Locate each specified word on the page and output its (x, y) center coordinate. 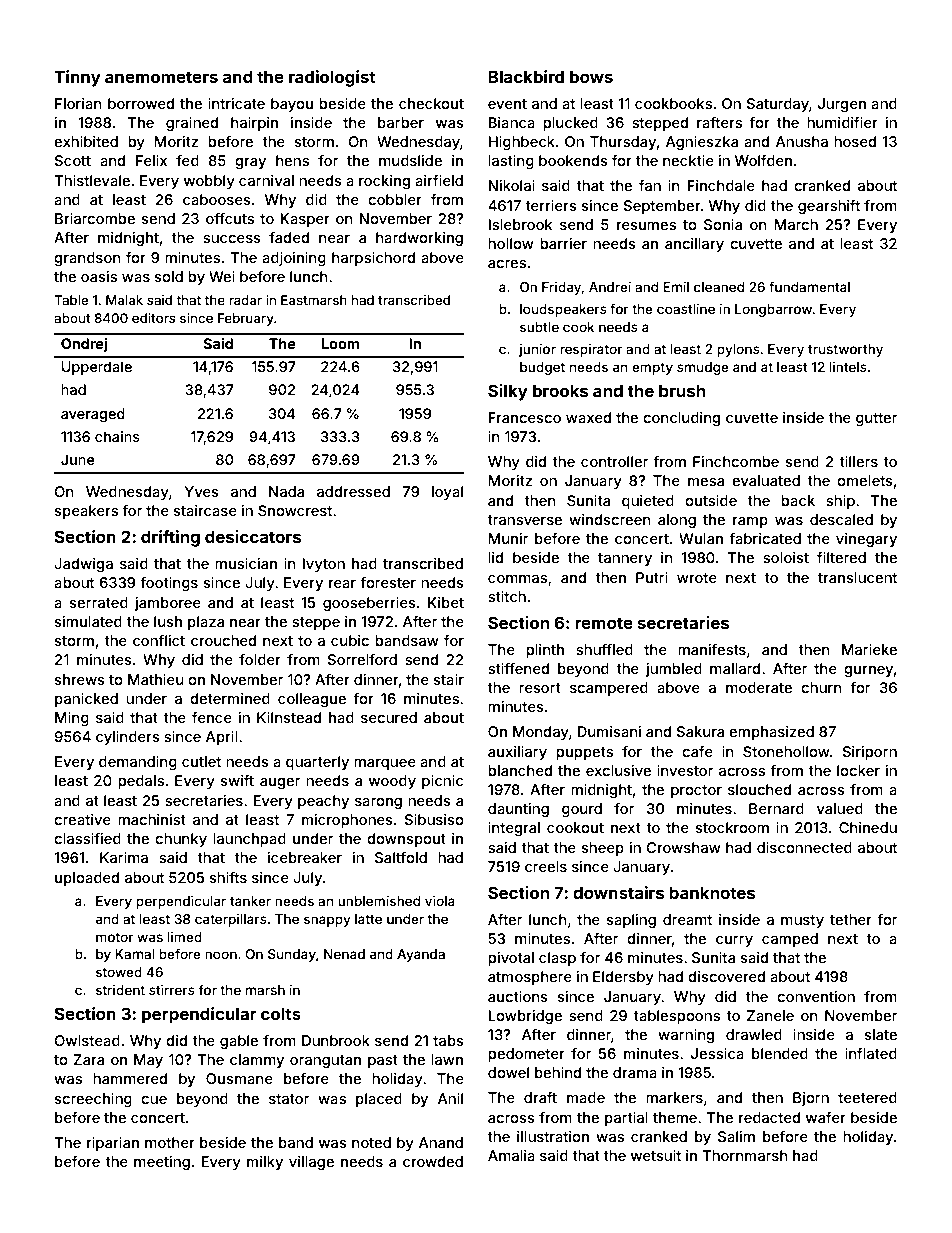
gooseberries (369, 604)
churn (821, 687)
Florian (78, 103)
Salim (736, 1136)
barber (401, 122)
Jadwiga (83, 565)
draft (540, 1097)
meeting (162, 1163)
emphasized (771, 733)
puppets (584, 753)
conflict (159, 640)
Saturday (777, 105)
